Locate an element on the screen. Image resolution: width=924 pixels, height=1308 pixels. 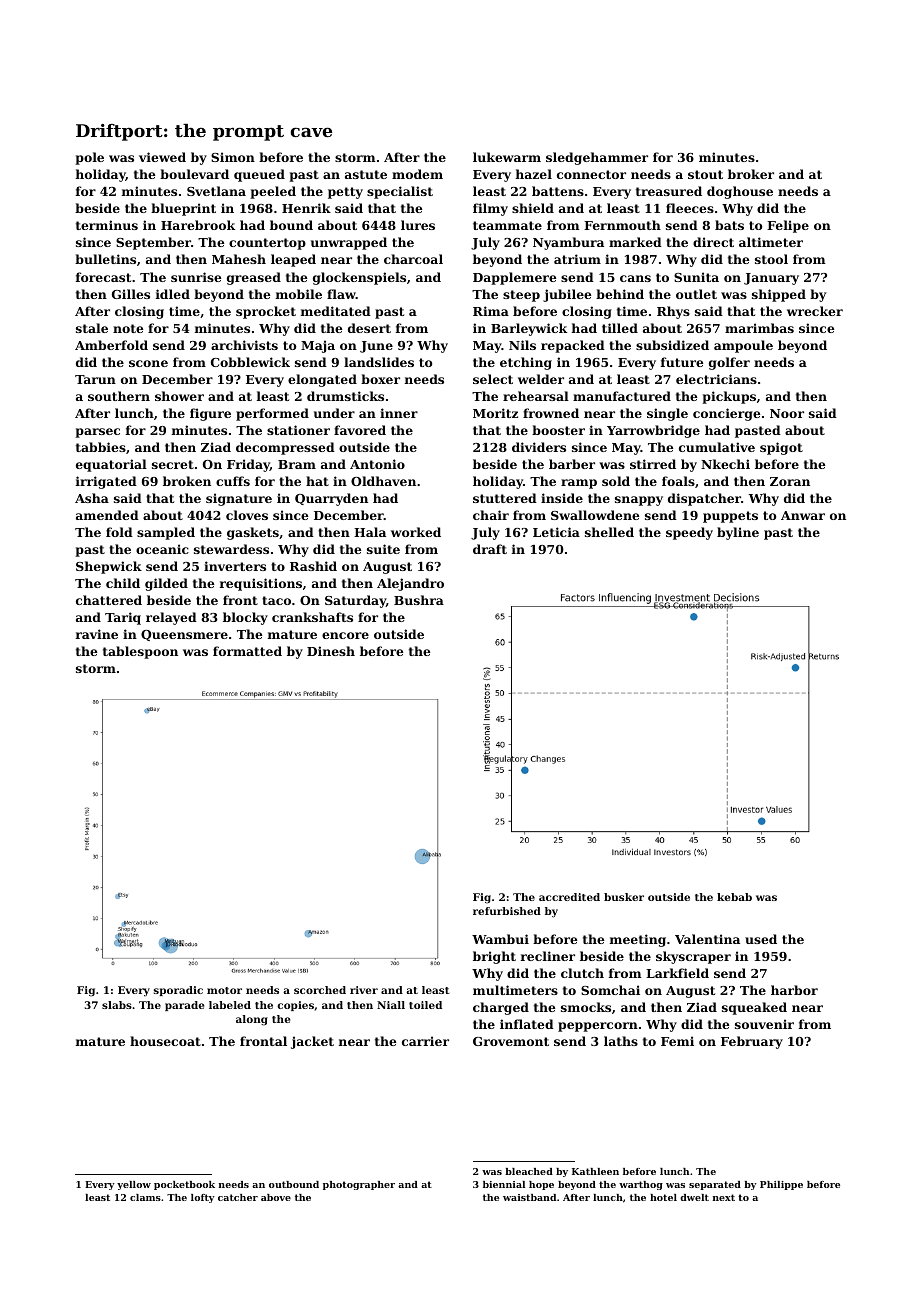
speedy is located at coordinates (689, 533).
